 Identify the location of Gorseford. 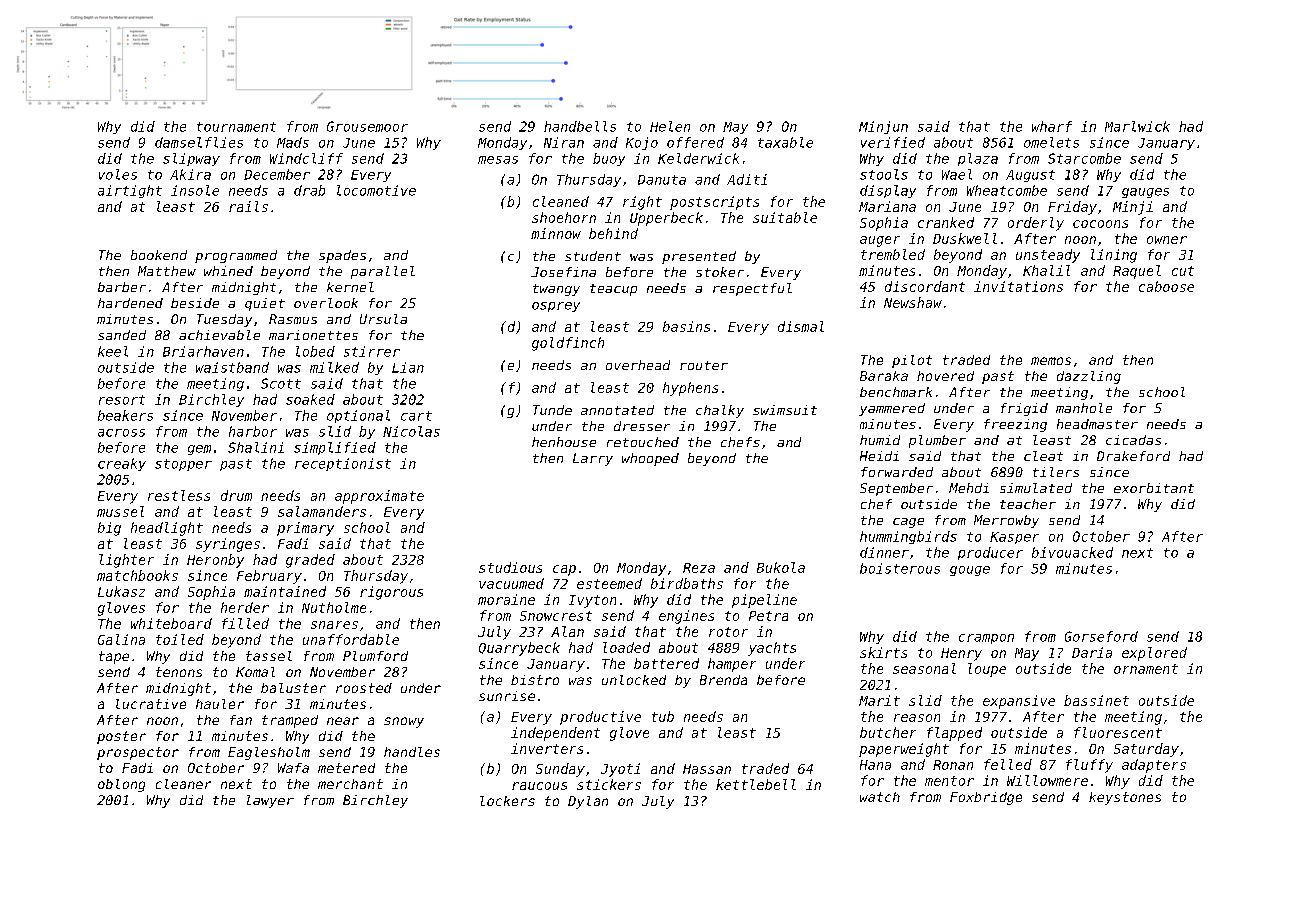
(1101, 636).
